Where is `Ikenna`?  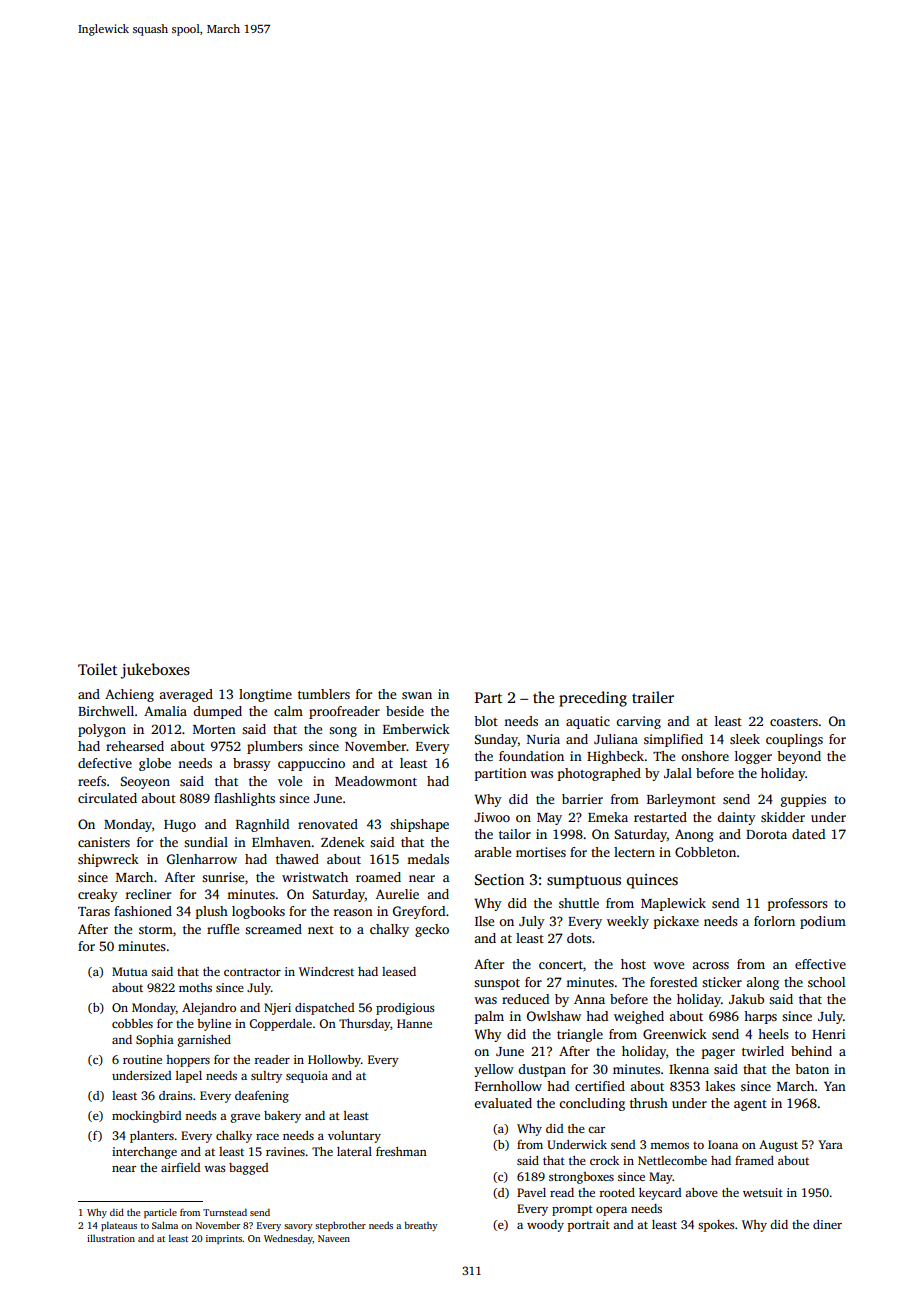 Ikenna is located at coordinates (689, 1069).
